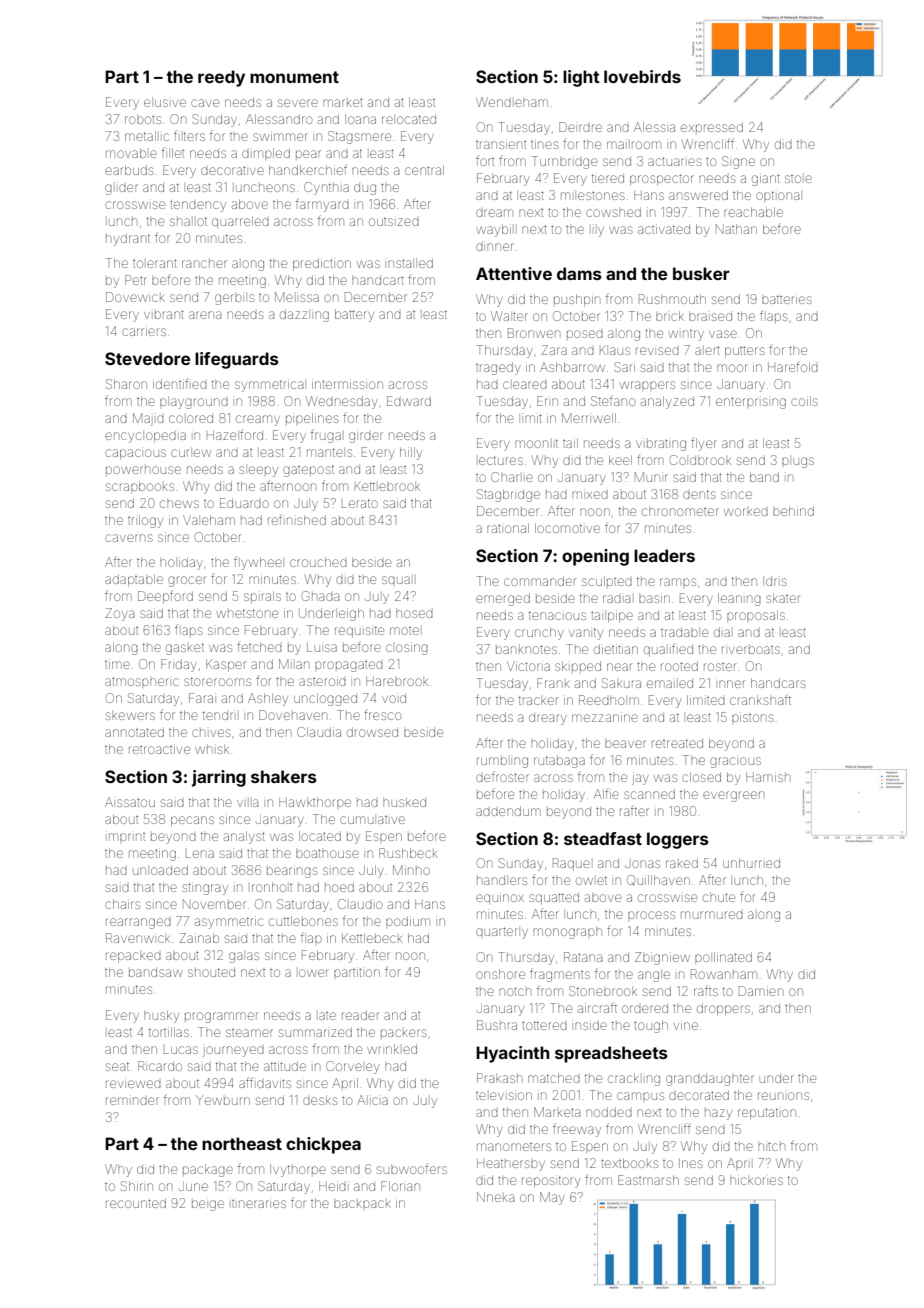 The width and height of the document is (924, 1308). I want to click on Idris, so click(775, 581).
